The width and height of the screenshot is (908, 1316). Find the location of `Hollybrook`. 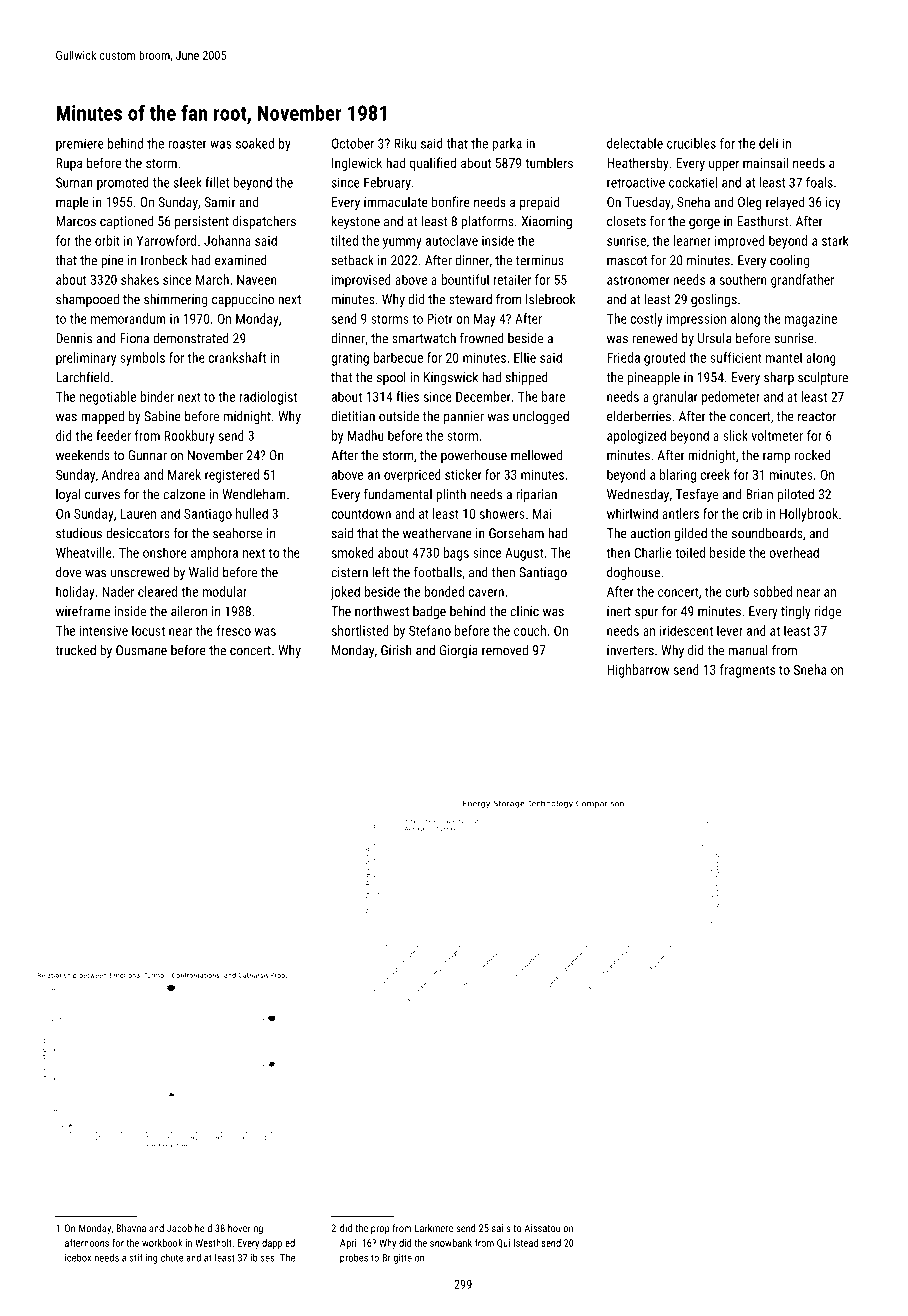

Hollybrook is located at coordinates (809, 515).
